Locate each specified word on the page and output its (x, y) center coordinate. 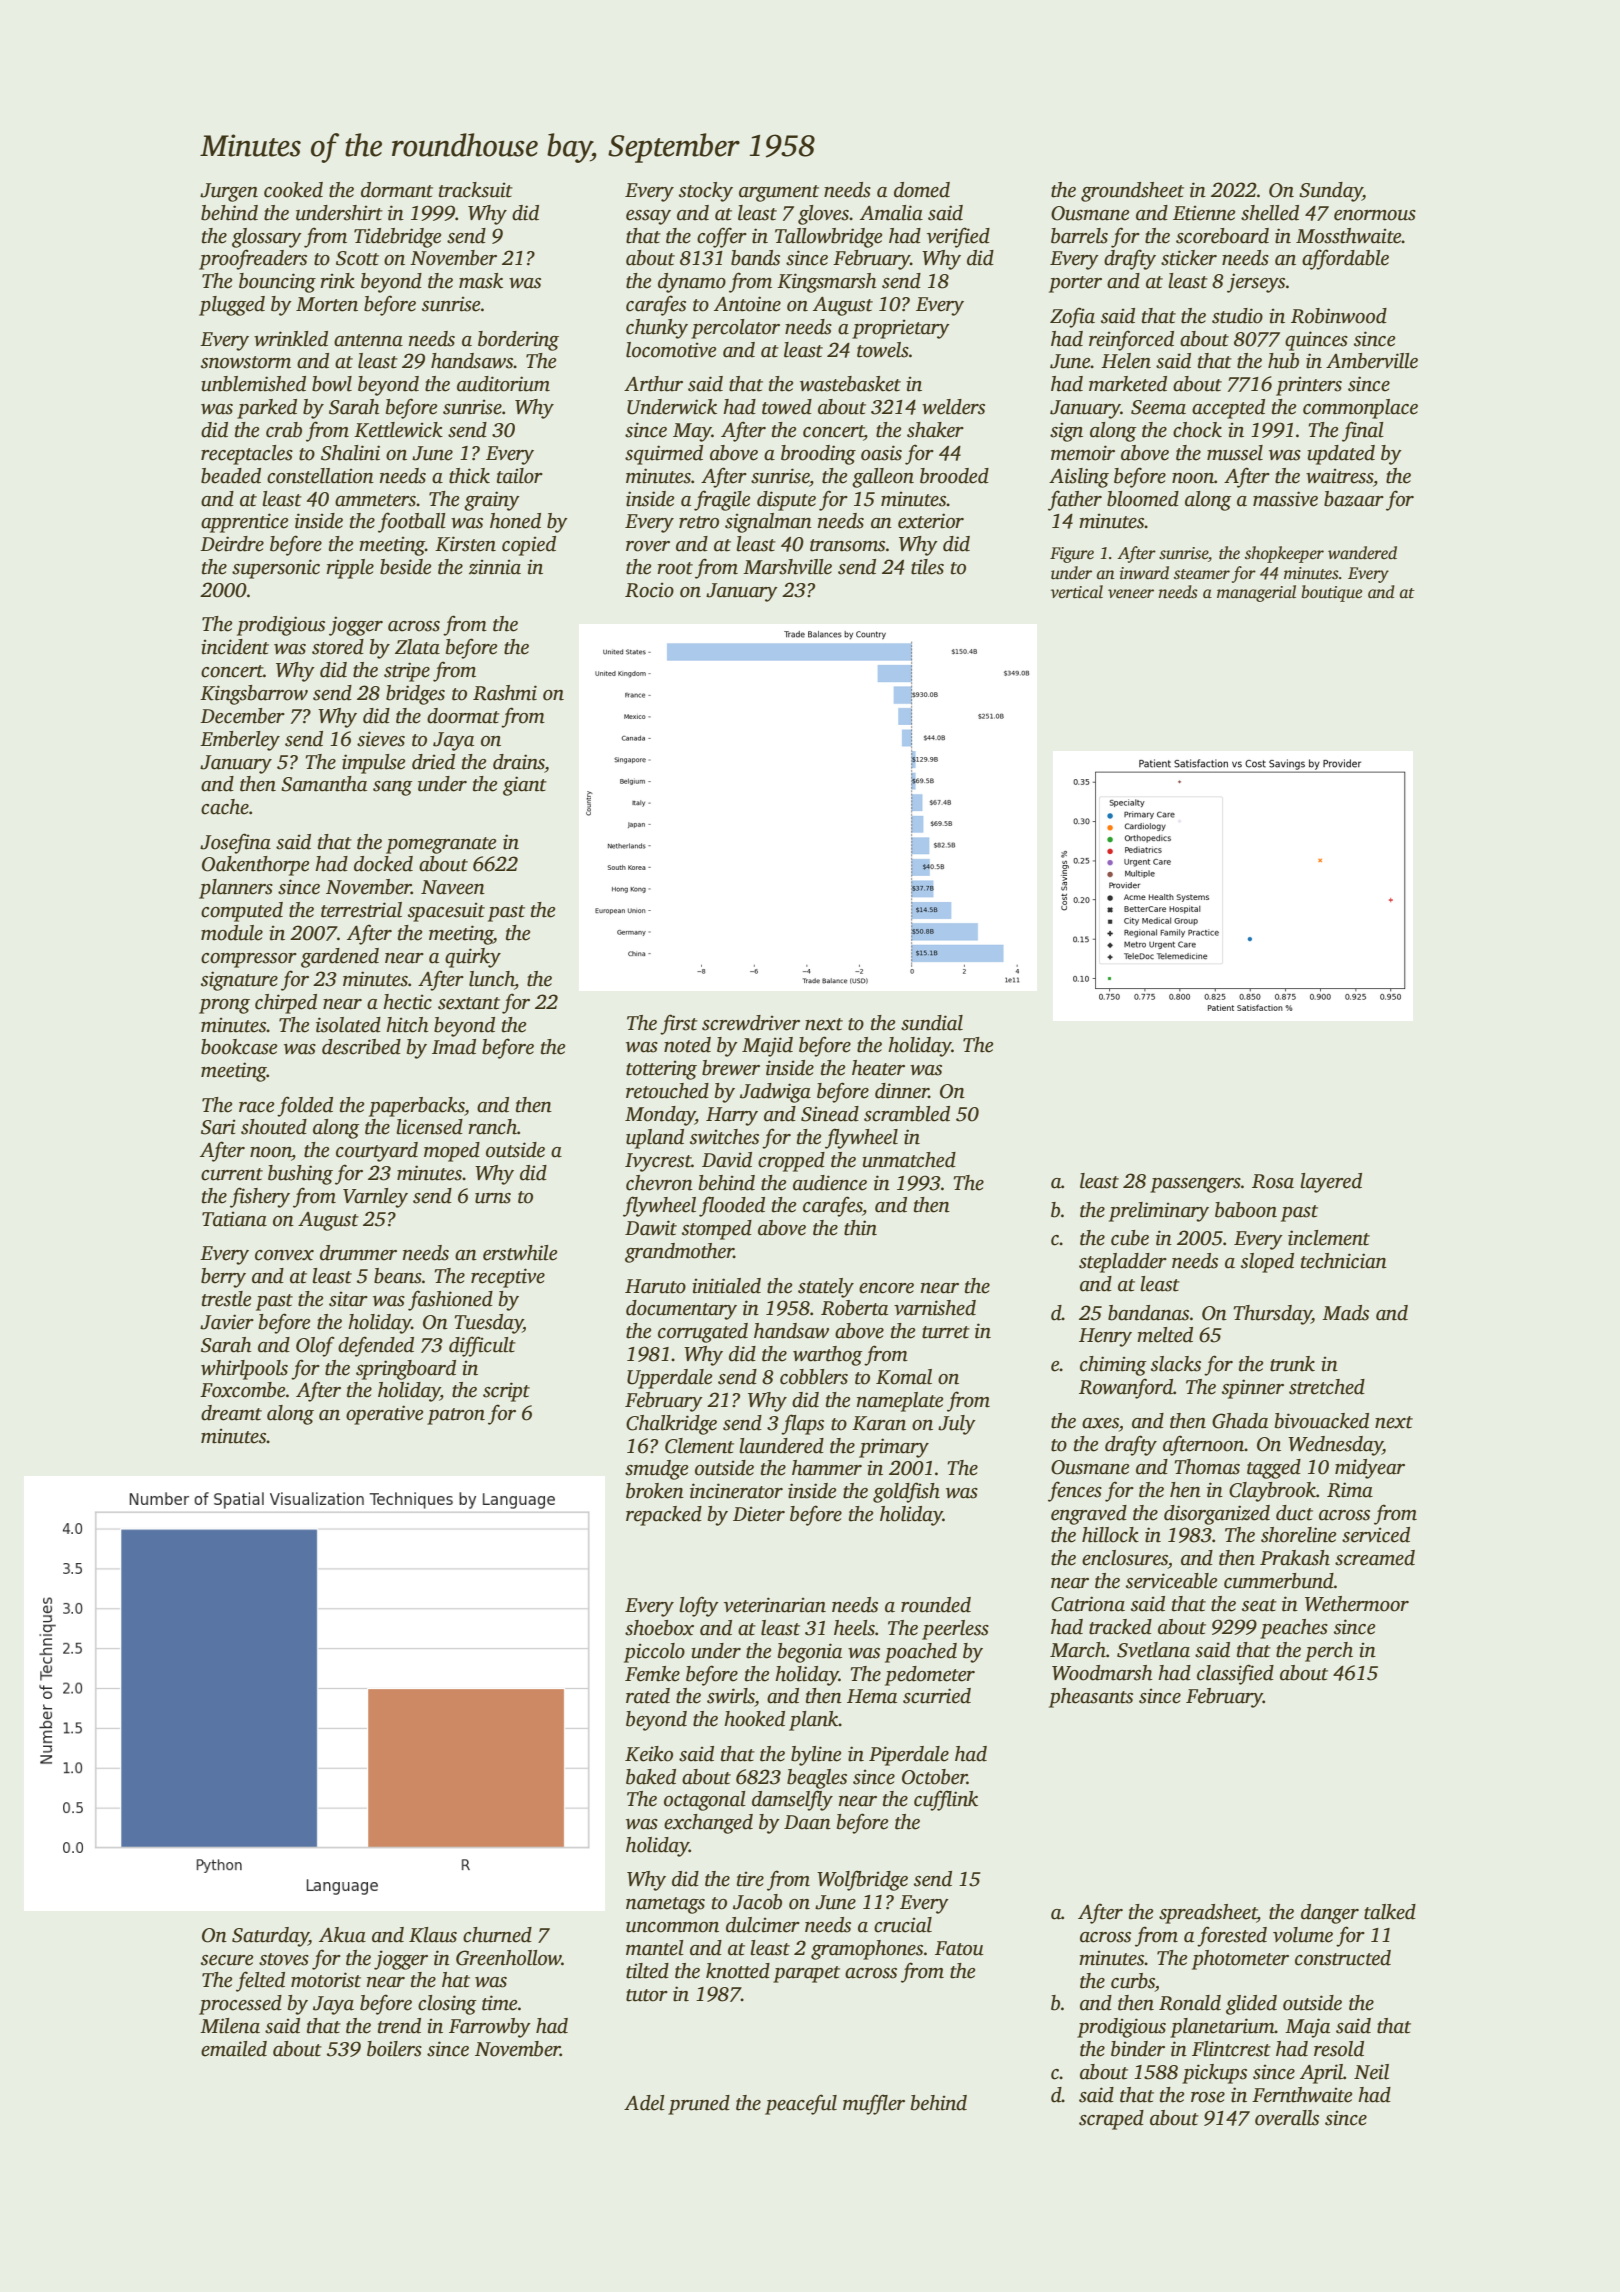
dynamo (692, 283)
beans (398, 1276)
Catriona (1088, 1604)
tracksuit (476, 190)
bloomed (1143, 499)
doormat (463, 716)
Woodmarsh (1102, 1673)
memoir (1083, 453)
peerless (955, 1630)
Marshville (787, 567)
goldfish (906, 1492)
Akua (342, 1935)
